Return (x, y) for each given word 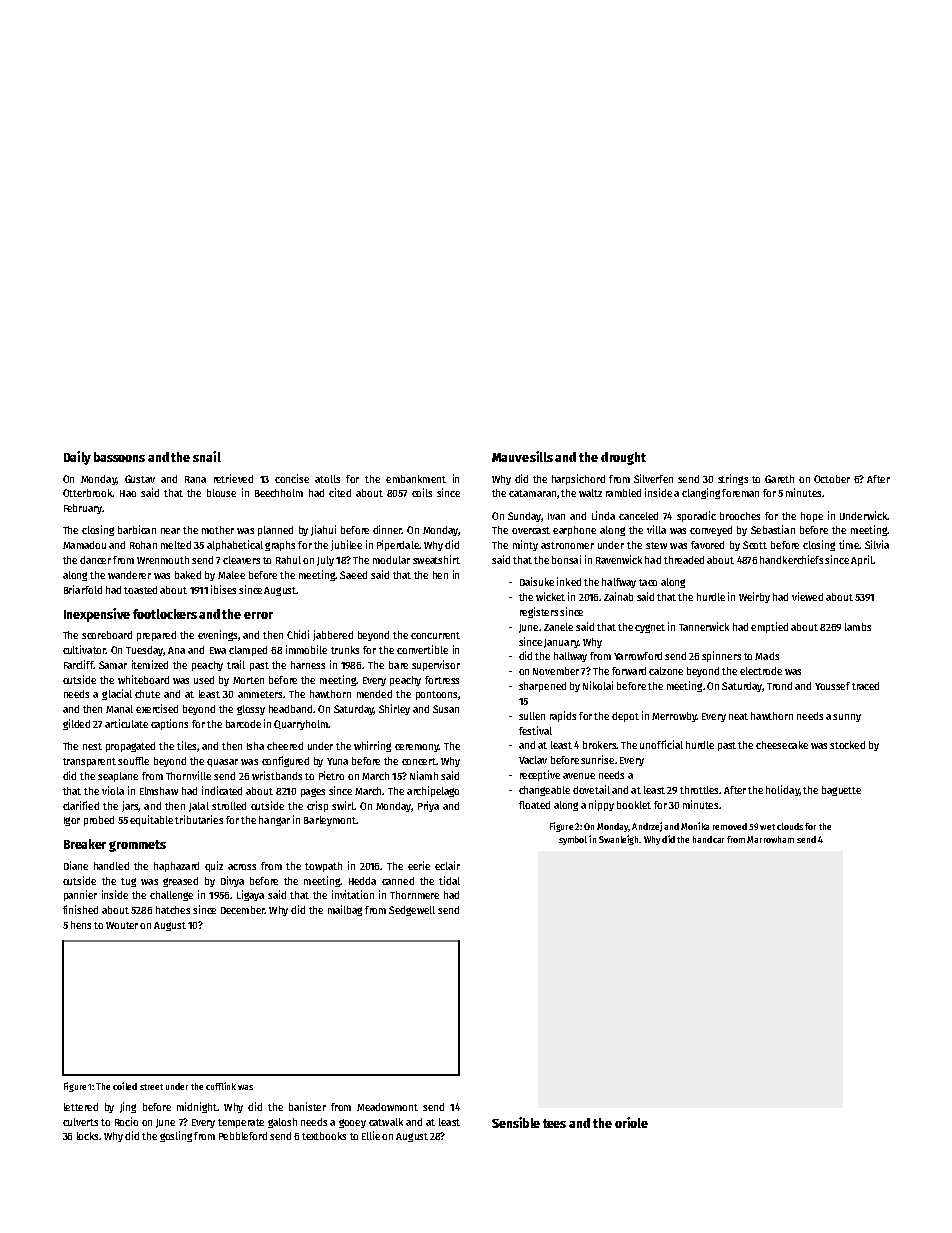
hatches (173, 910)
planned (275, 531)
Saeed (353, 575)
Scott (755, 545)
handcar (708, 839)
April (862, 560)
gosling (176, 1136)
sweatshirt (436, 559)
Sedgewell (412, 911)
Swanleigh (618, 840)
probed (99, 821)
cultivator (84, 649)
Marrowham (770, 839)
